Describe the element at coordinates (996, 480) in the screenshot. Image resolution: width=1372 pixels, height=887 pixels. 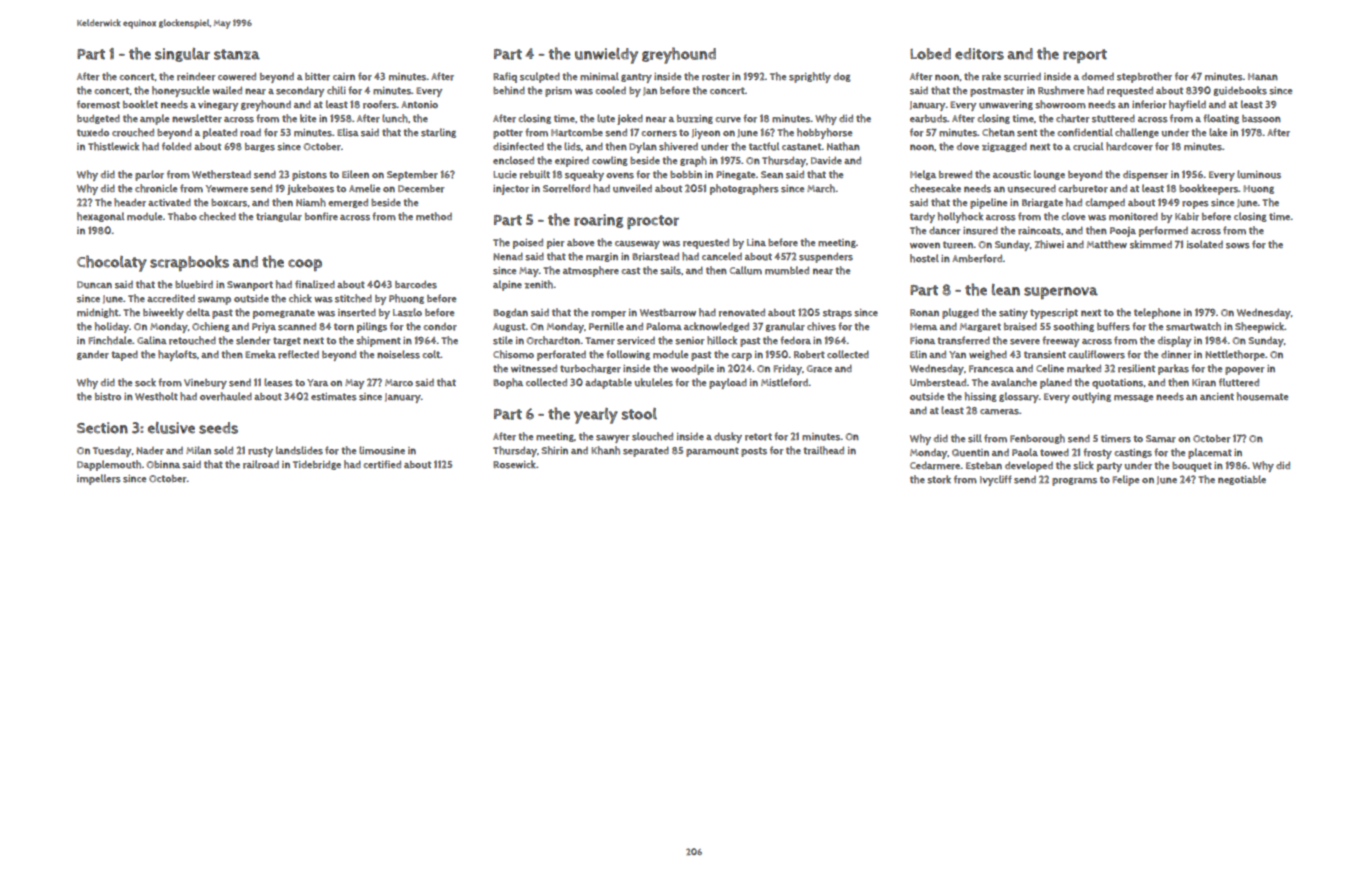
I see `Ivycliff` at that location.
